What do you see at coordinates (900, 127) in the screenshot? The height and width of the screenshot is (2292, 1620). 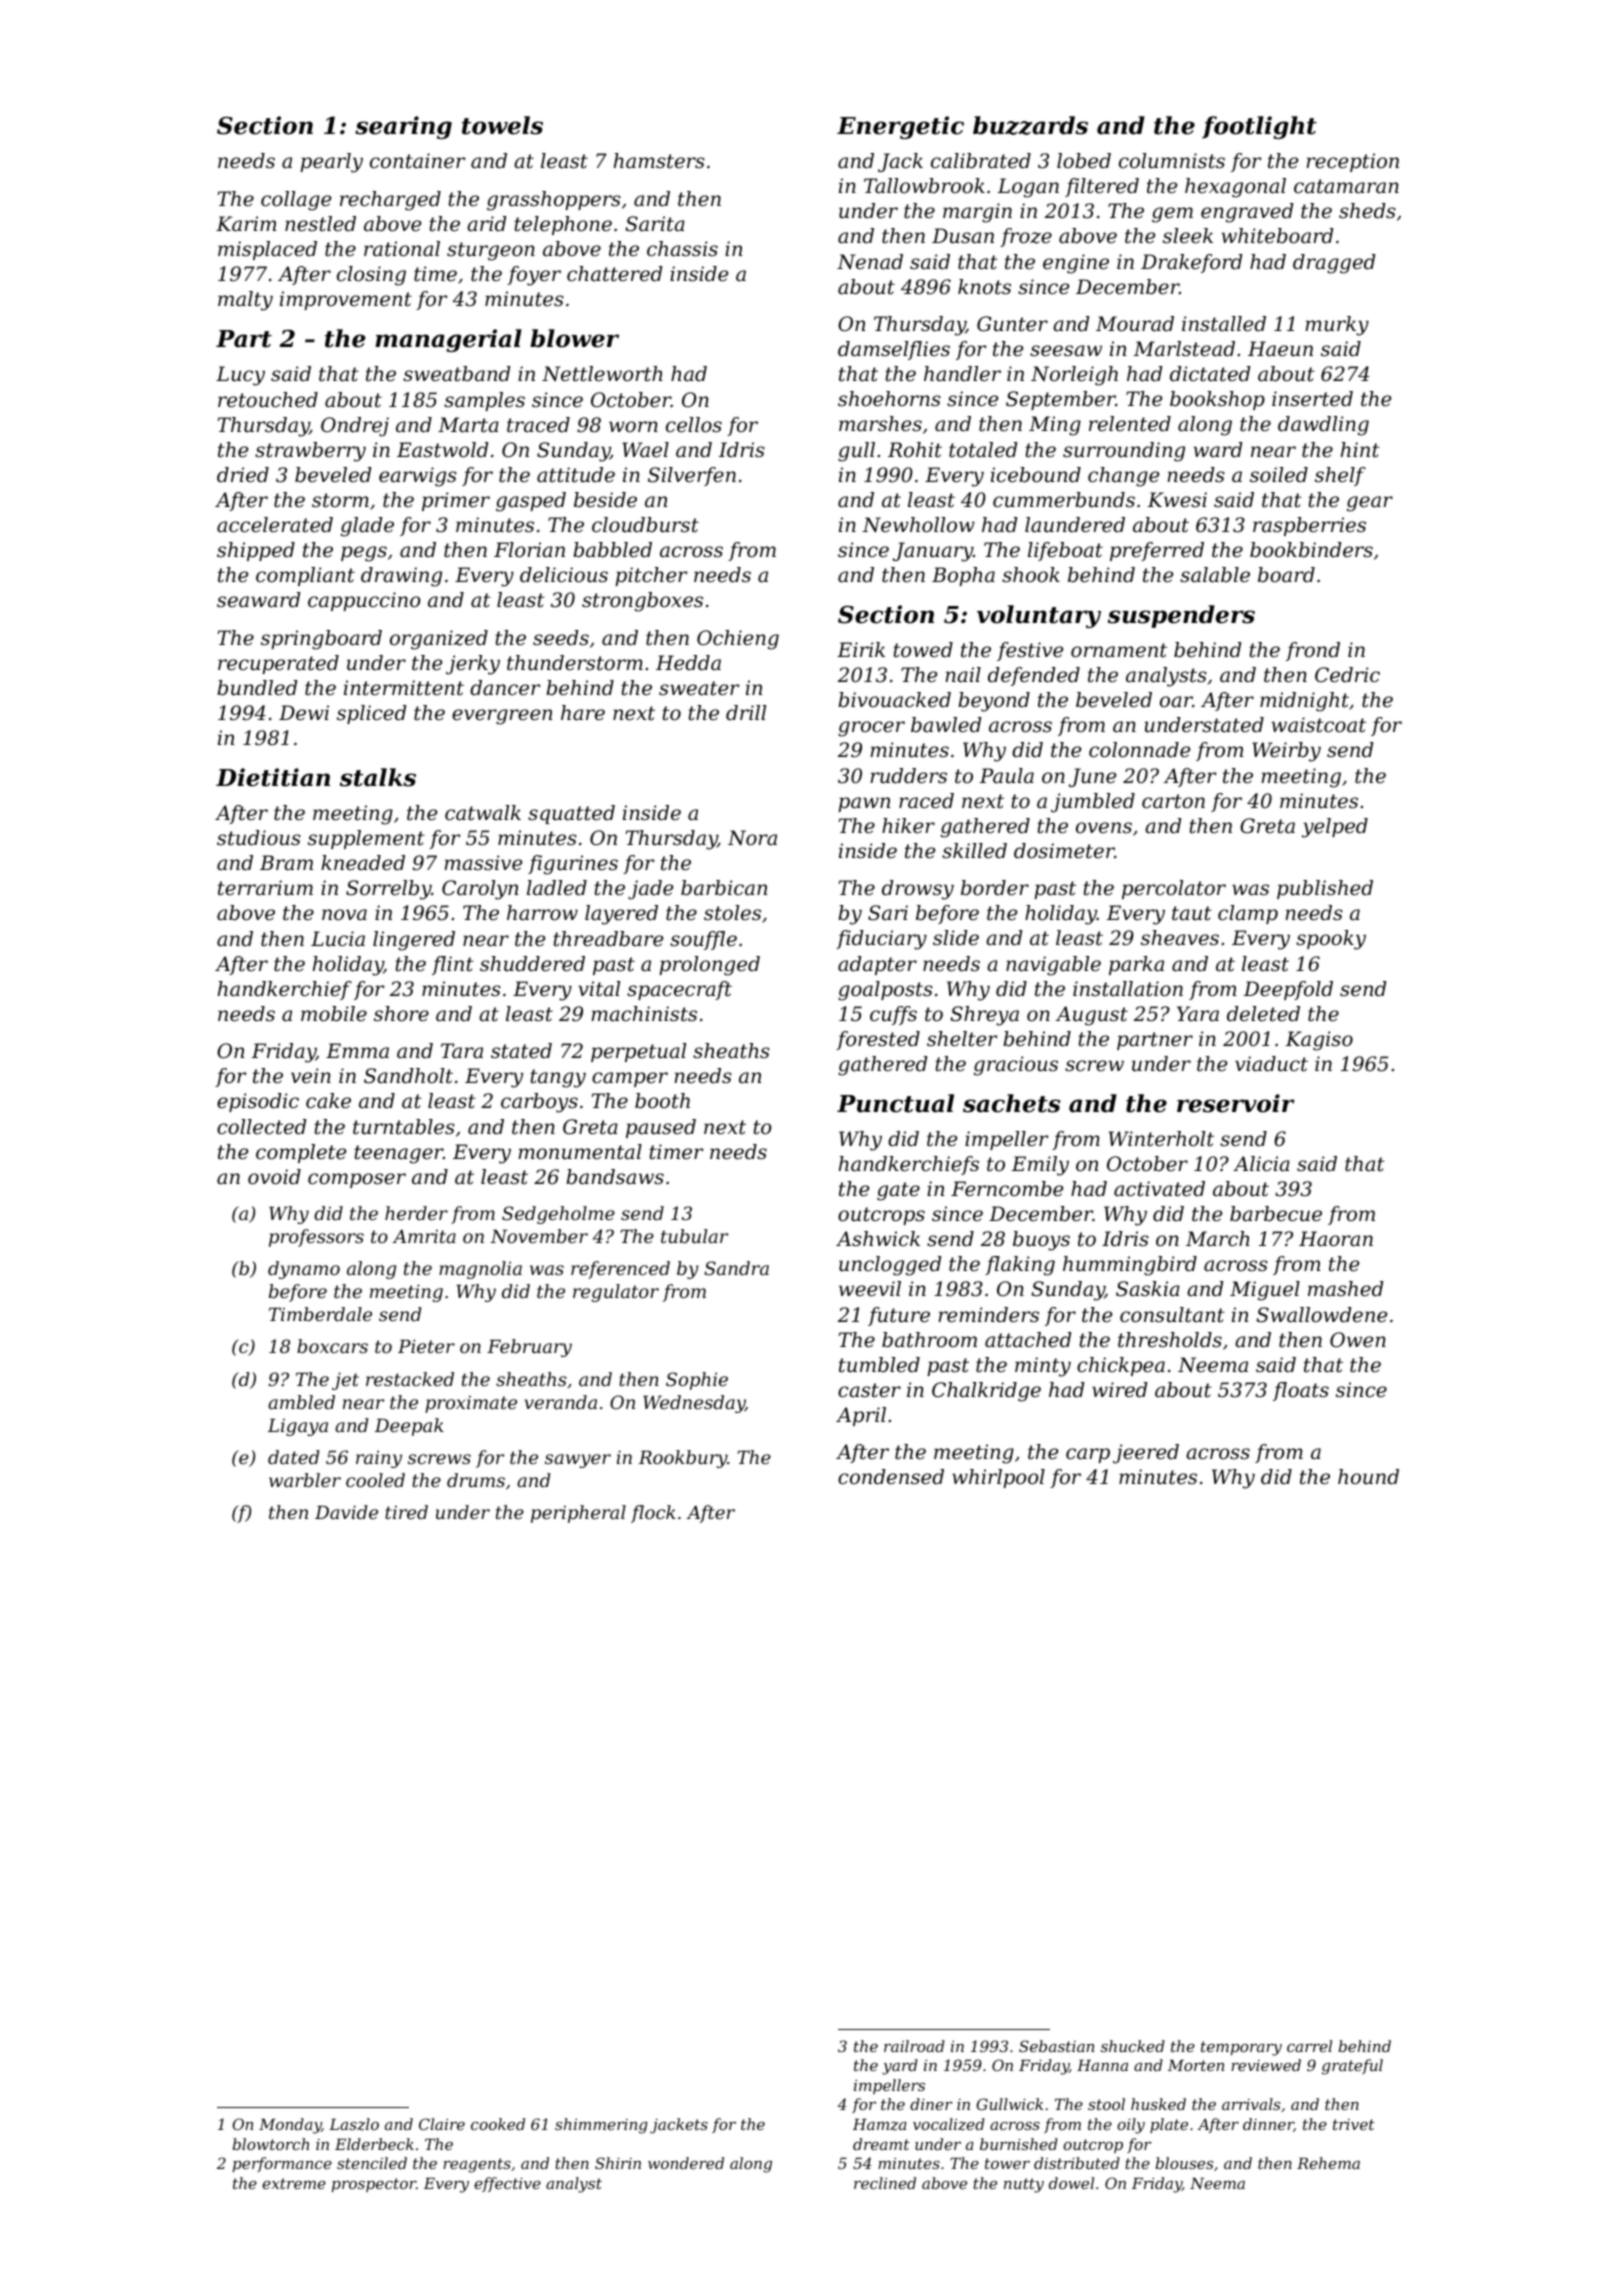 I see `Energetic` at bounding box center [900, 127].
